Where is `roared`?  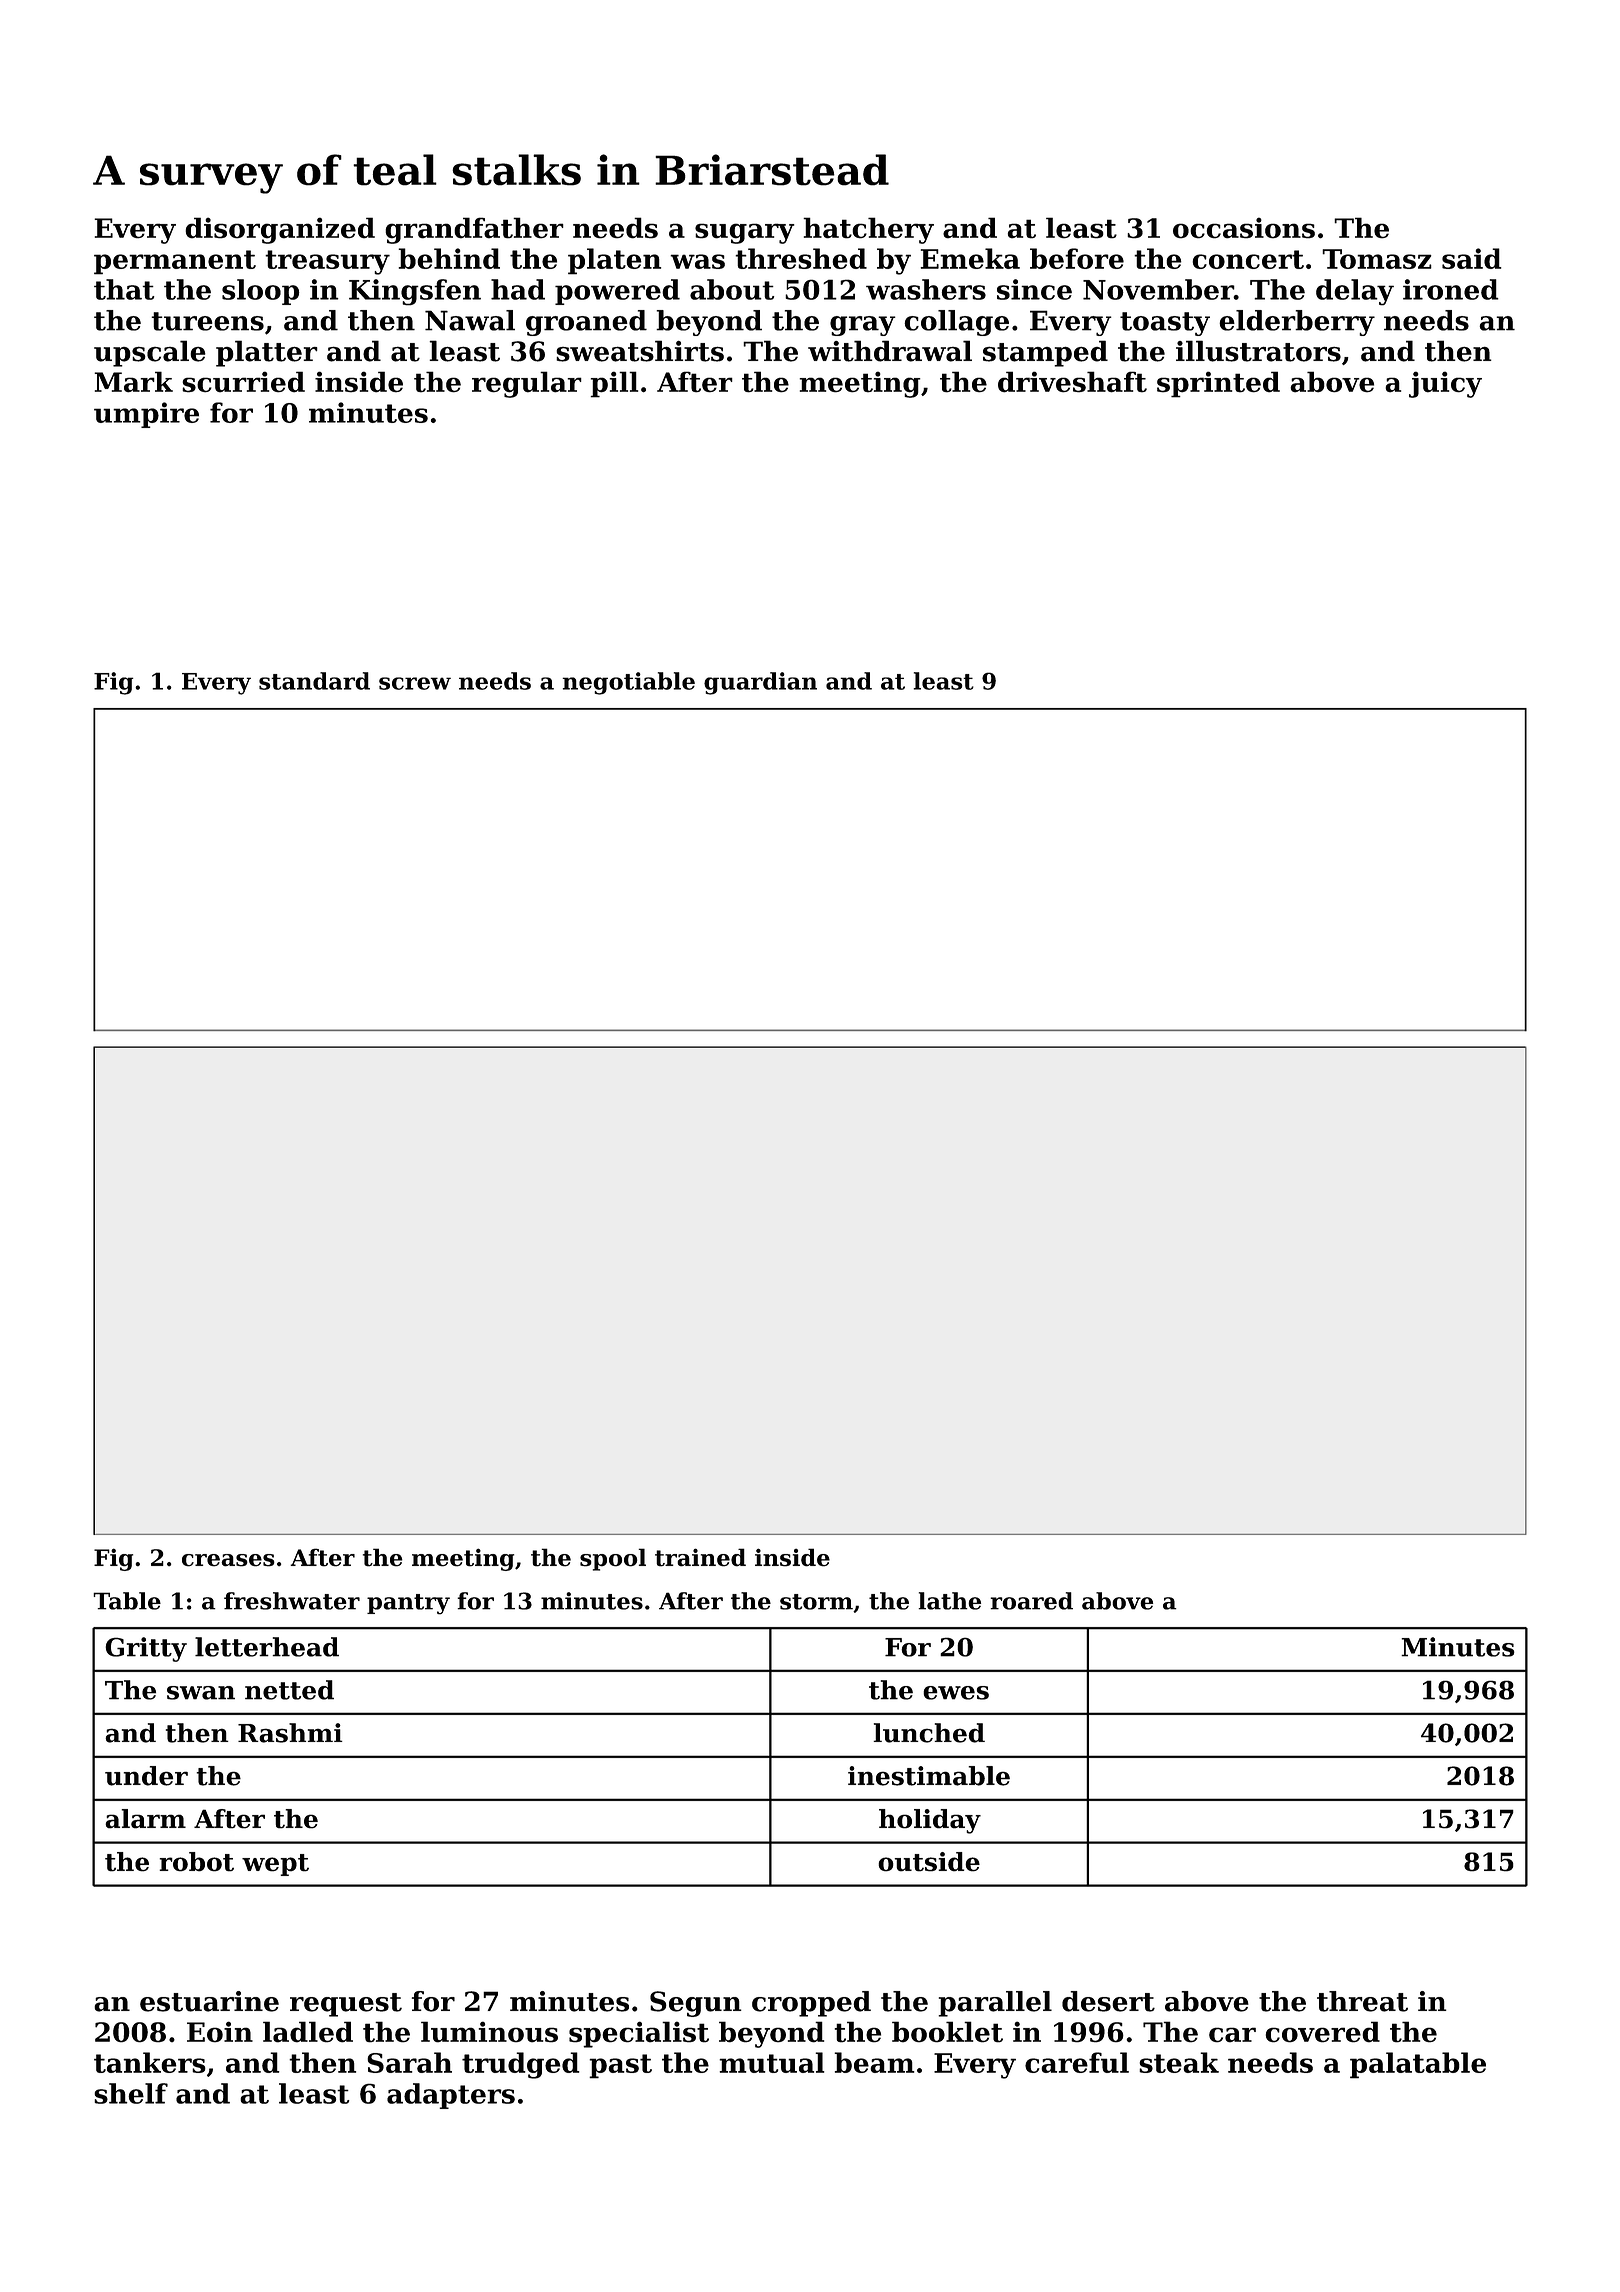 roared is located at coordinates (1031, 1601).
